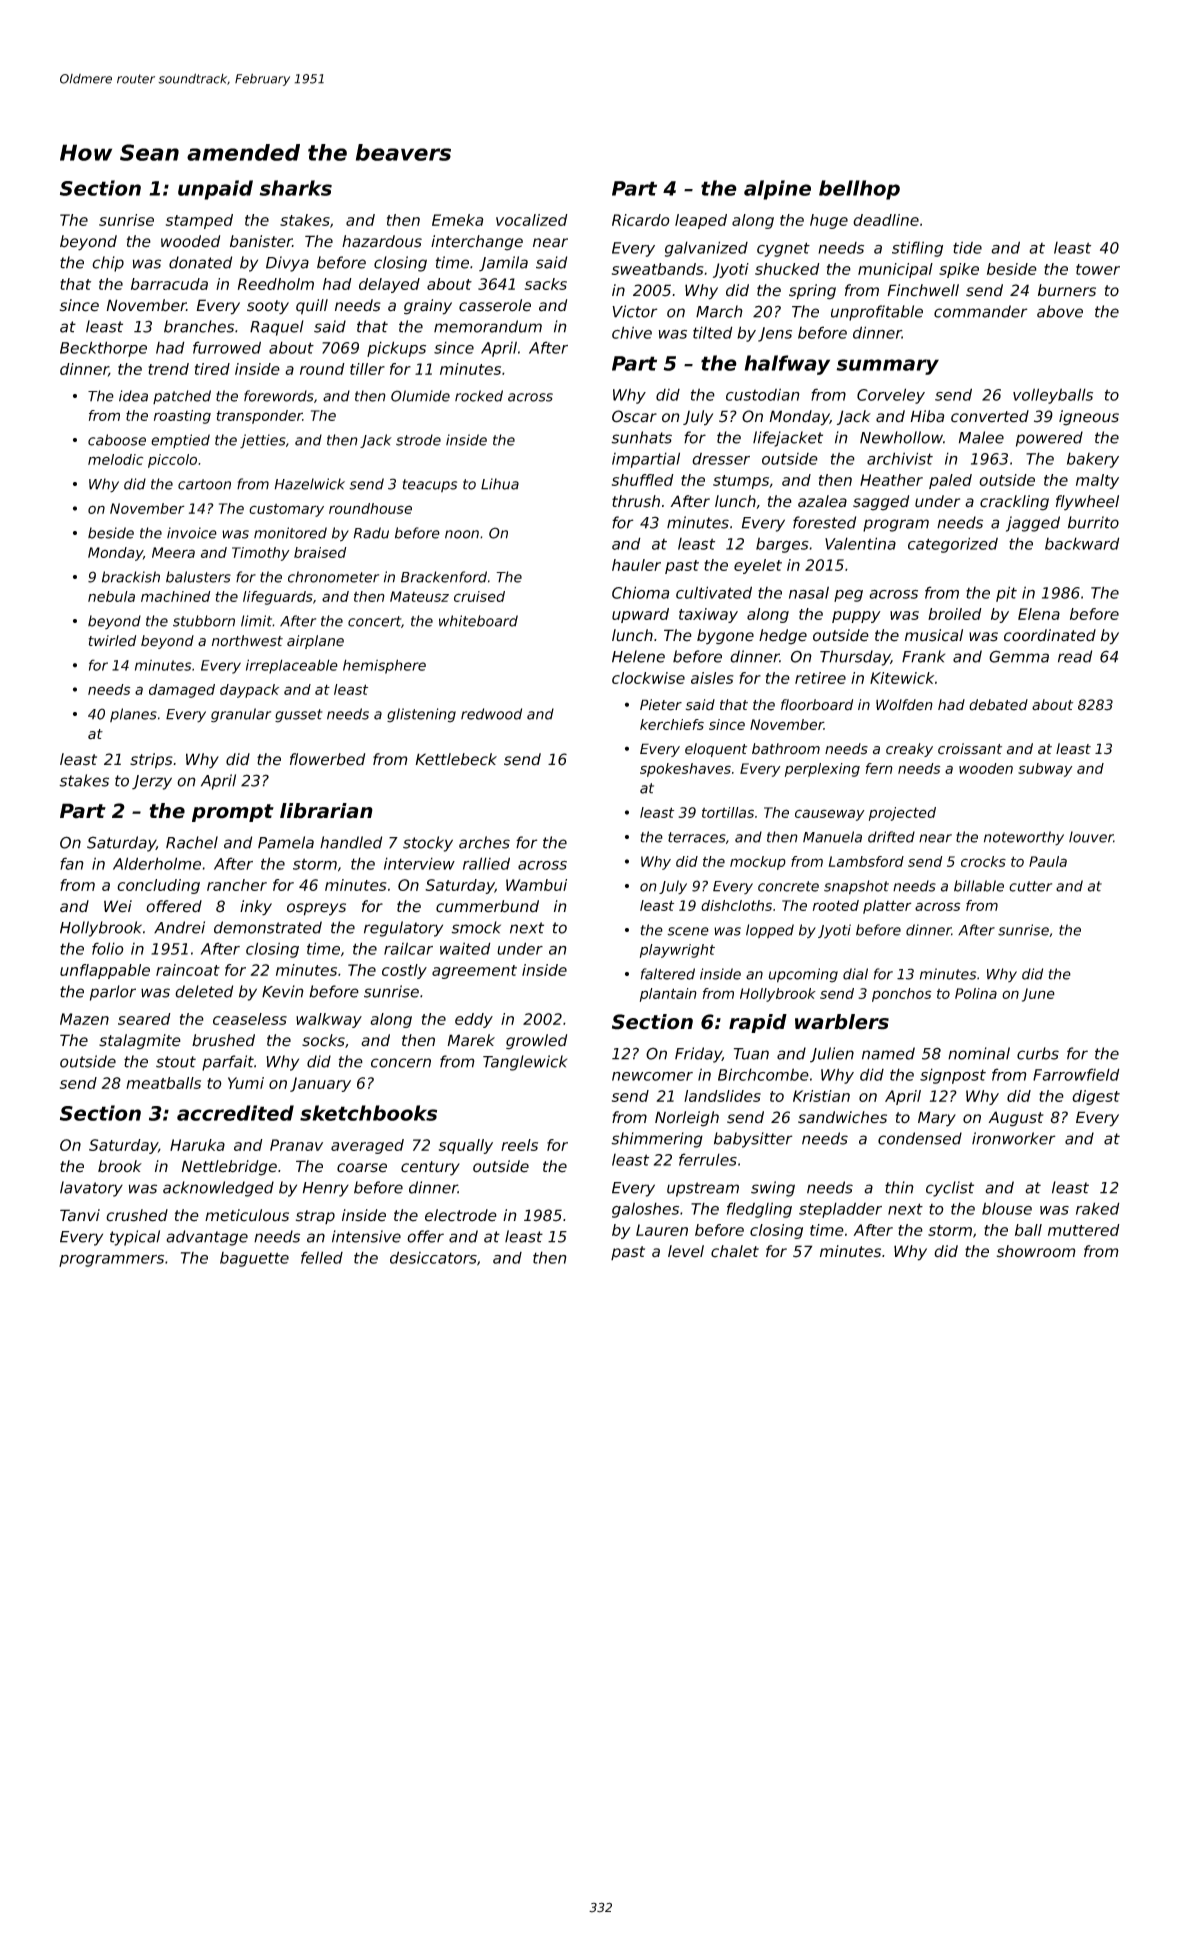  What do you see at coordinates (215, 190) in the page?
I see `unpaid` at bounding box center [215, 190].
